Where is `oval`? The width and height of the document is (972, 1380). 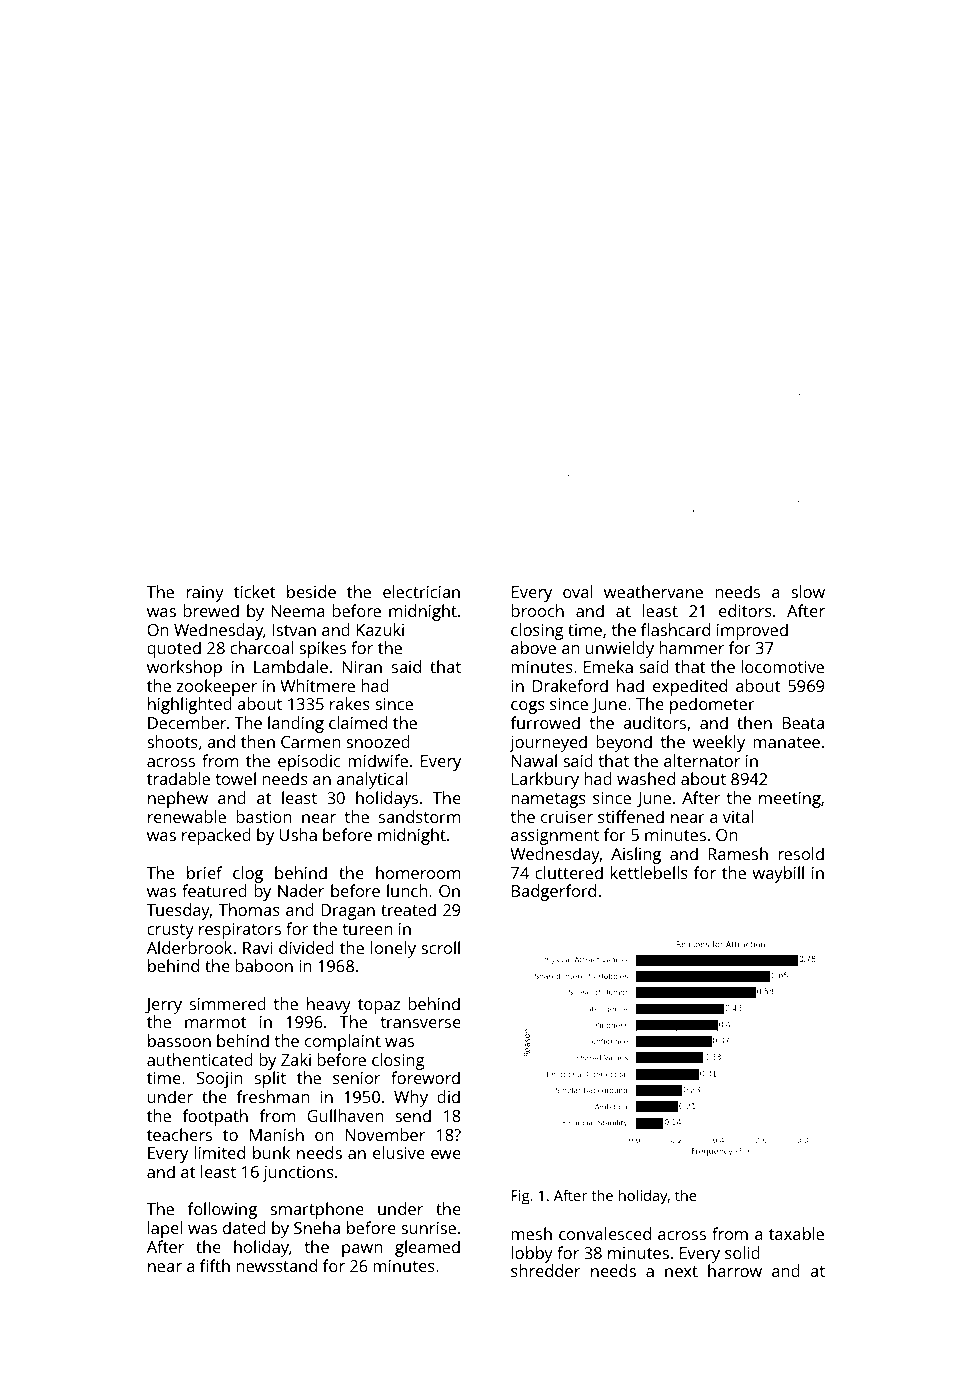 oval is located at coordinates (577, 591).
